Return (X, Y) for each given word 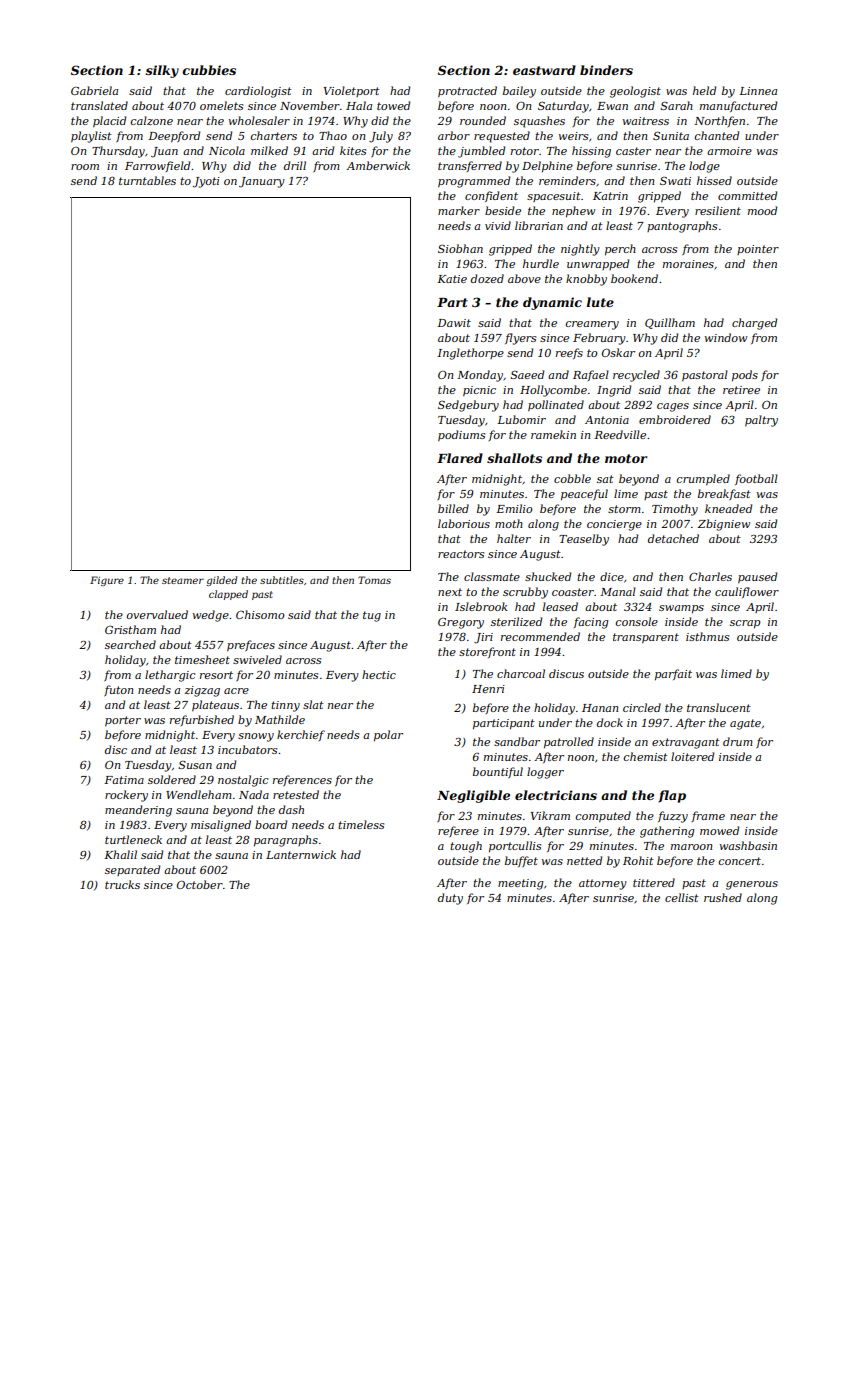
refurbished (202, 720)
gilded (221, 581)
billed (453, 508)
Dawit (454, 323)
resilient (718, 210)
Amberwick (378, 165)
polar (388, 735)
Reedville (620, 434)
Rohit (638, 860)
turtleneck (133, 839)
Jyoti (206, 182)
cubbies (209, 70)
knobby (586, 280)
